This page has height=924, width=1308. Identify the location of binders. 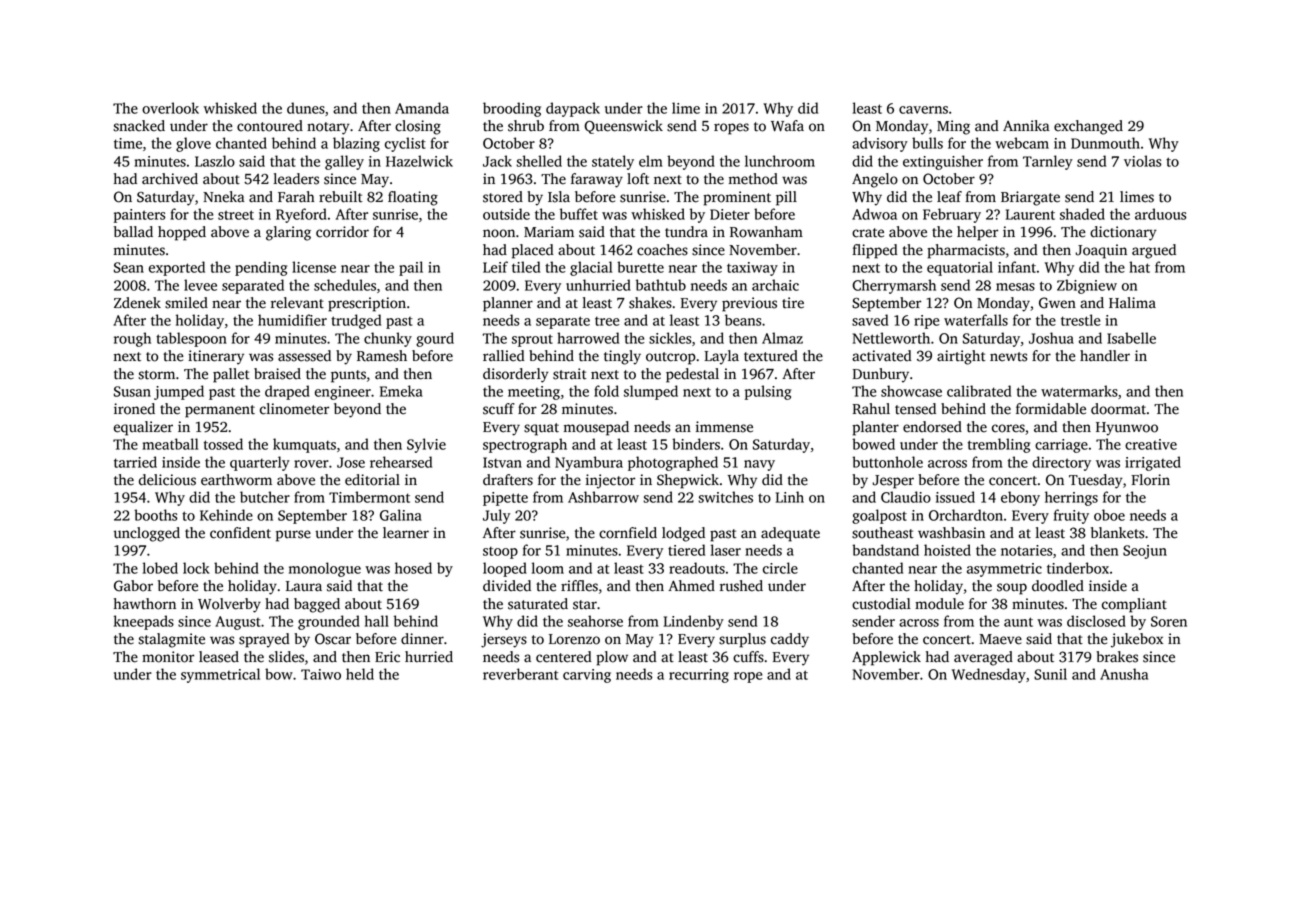
(696, 444).
